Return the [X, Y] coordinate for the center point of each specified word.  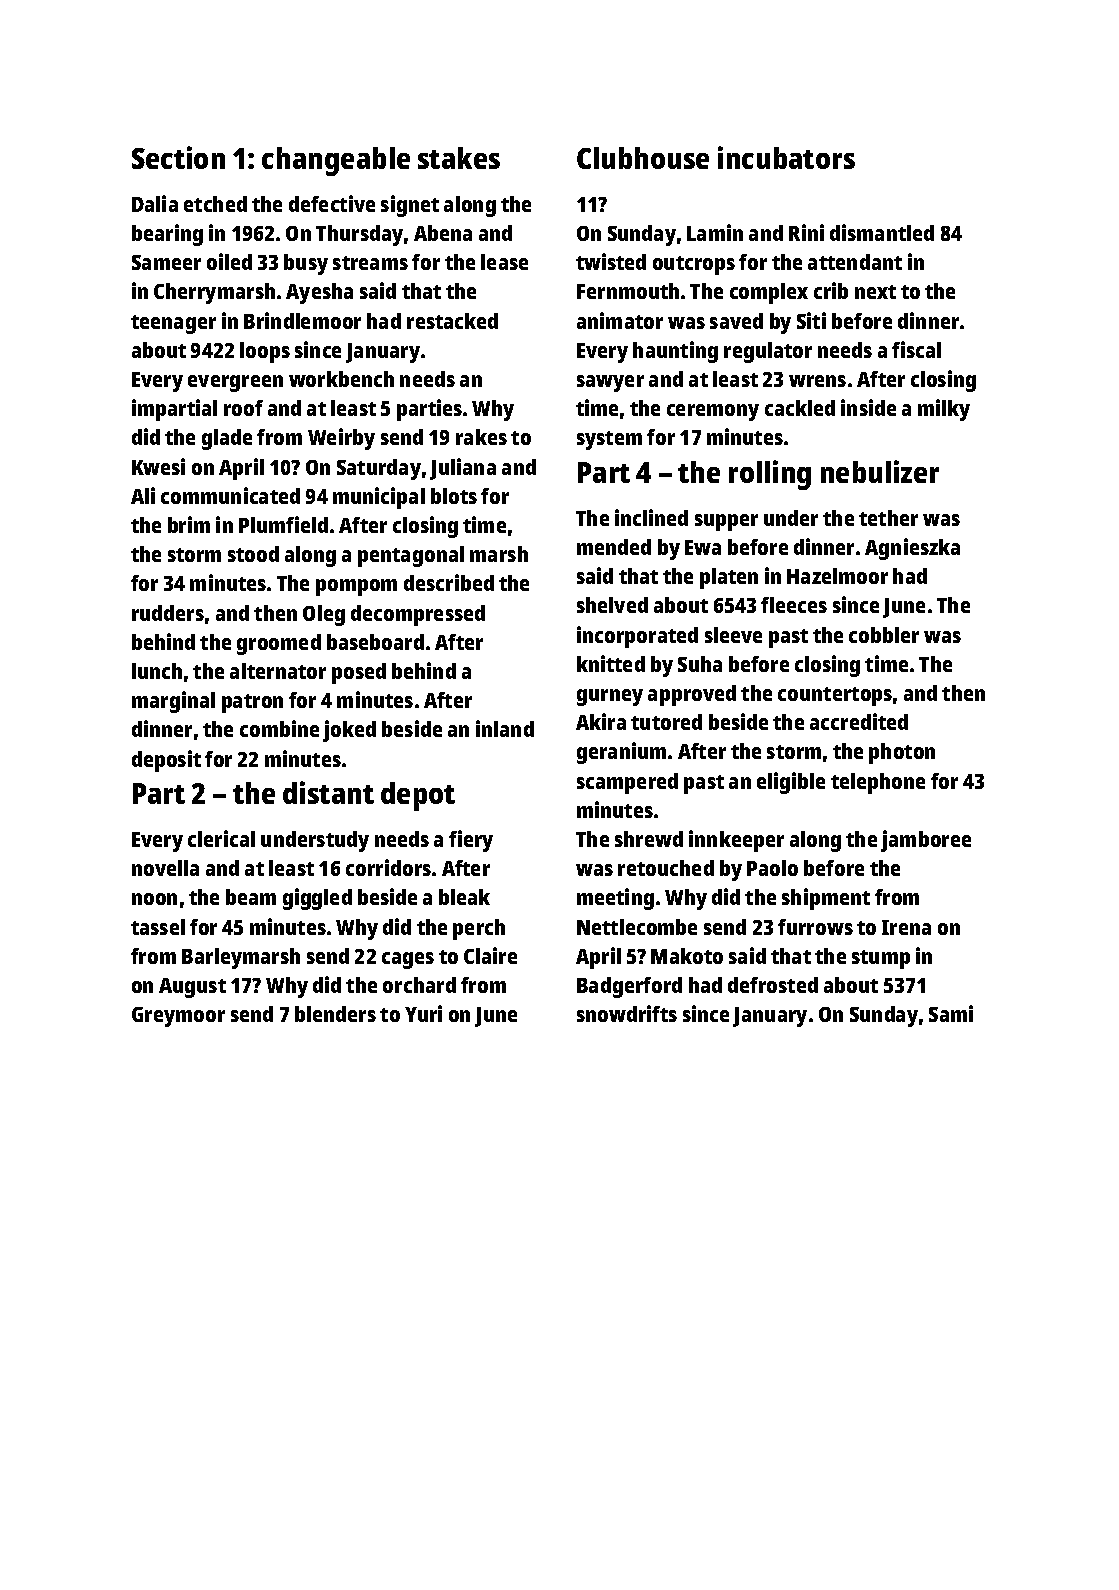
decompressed [418, 615]
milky [944, 410]
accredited [859, 721]
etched [215, 204]
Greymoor [178, 1017]
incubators [786, 157]
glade [227, 439]
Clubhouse [643, 158]
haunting [675, 352]
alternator [278, 671]
